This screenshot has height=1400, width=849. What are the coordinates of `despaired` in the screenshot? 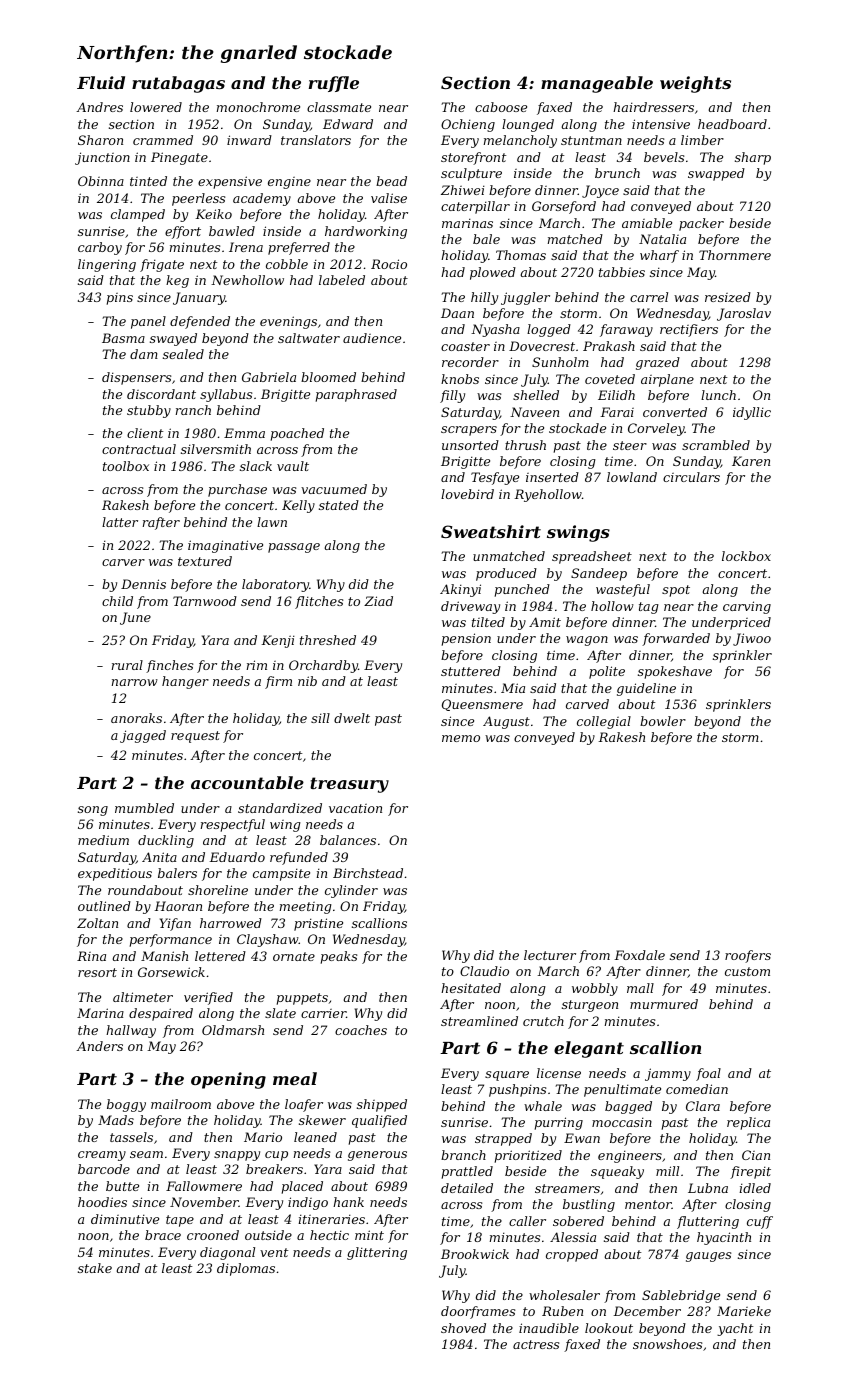 It's located at (161, 1014).
